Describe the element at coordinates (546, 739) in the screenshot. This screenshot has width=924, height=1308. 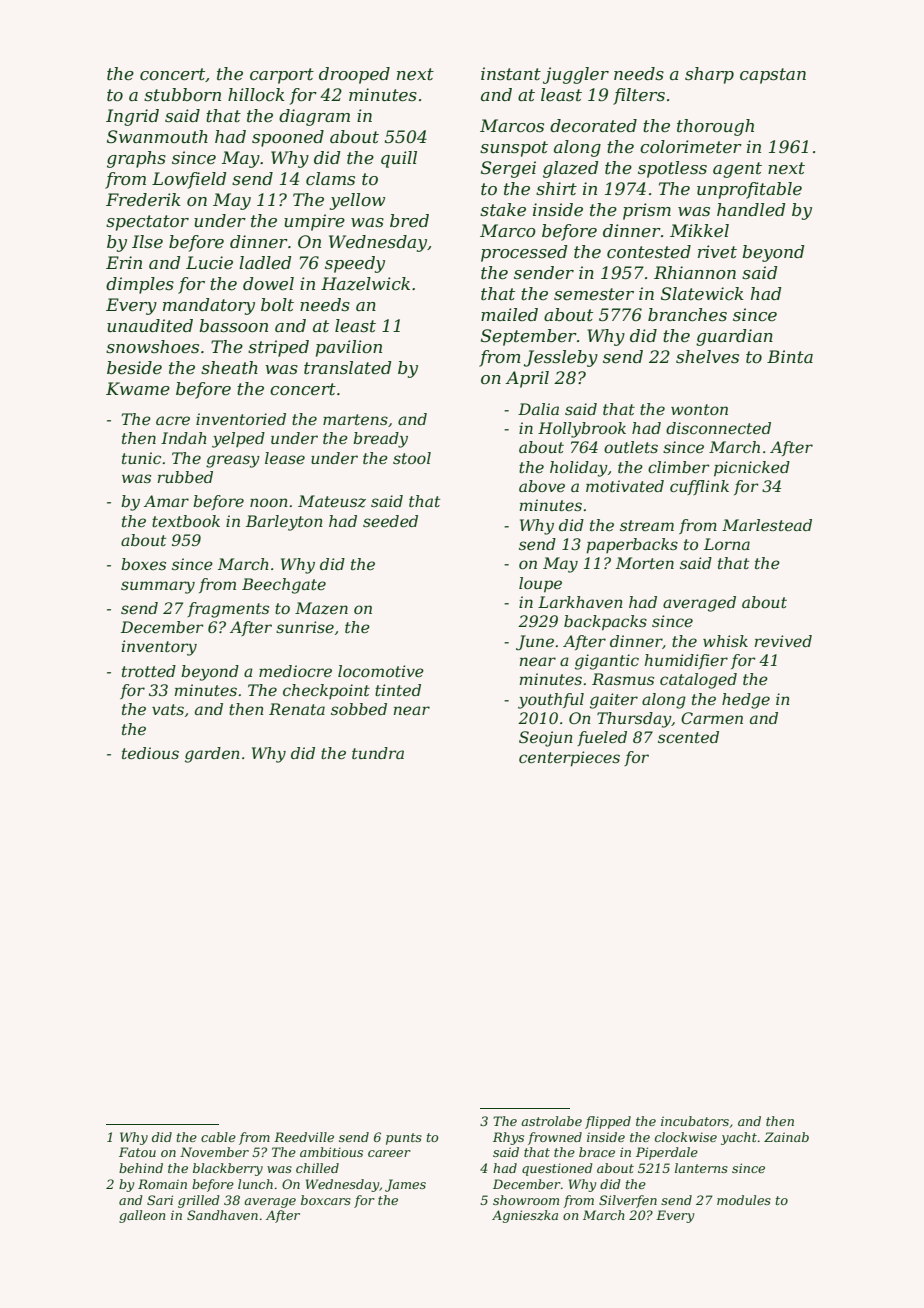
I see `Seojun` at that location.
